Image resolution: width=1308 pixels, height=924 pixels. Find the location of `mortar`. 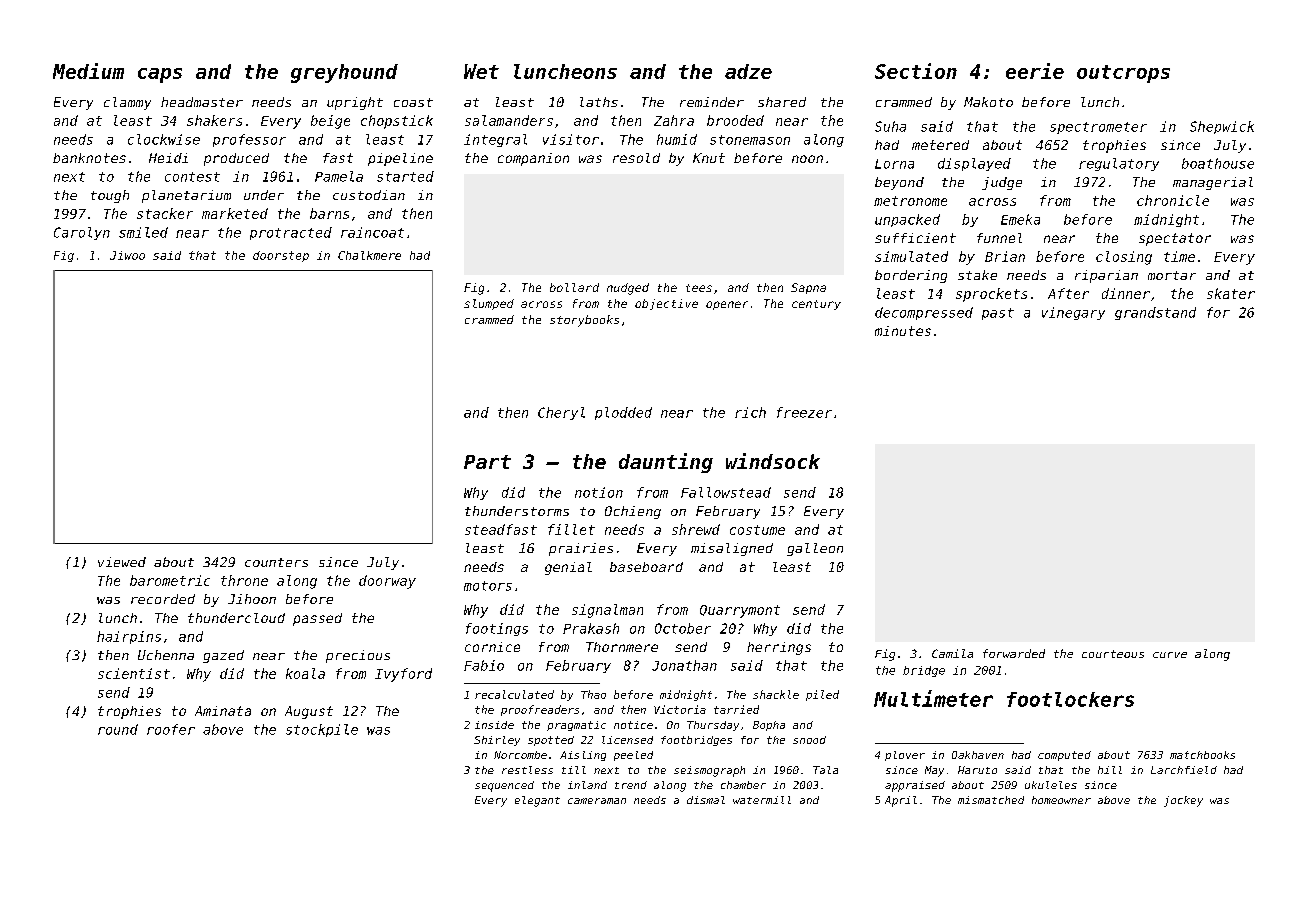

mortar is located at coordinates (1172, 275).
